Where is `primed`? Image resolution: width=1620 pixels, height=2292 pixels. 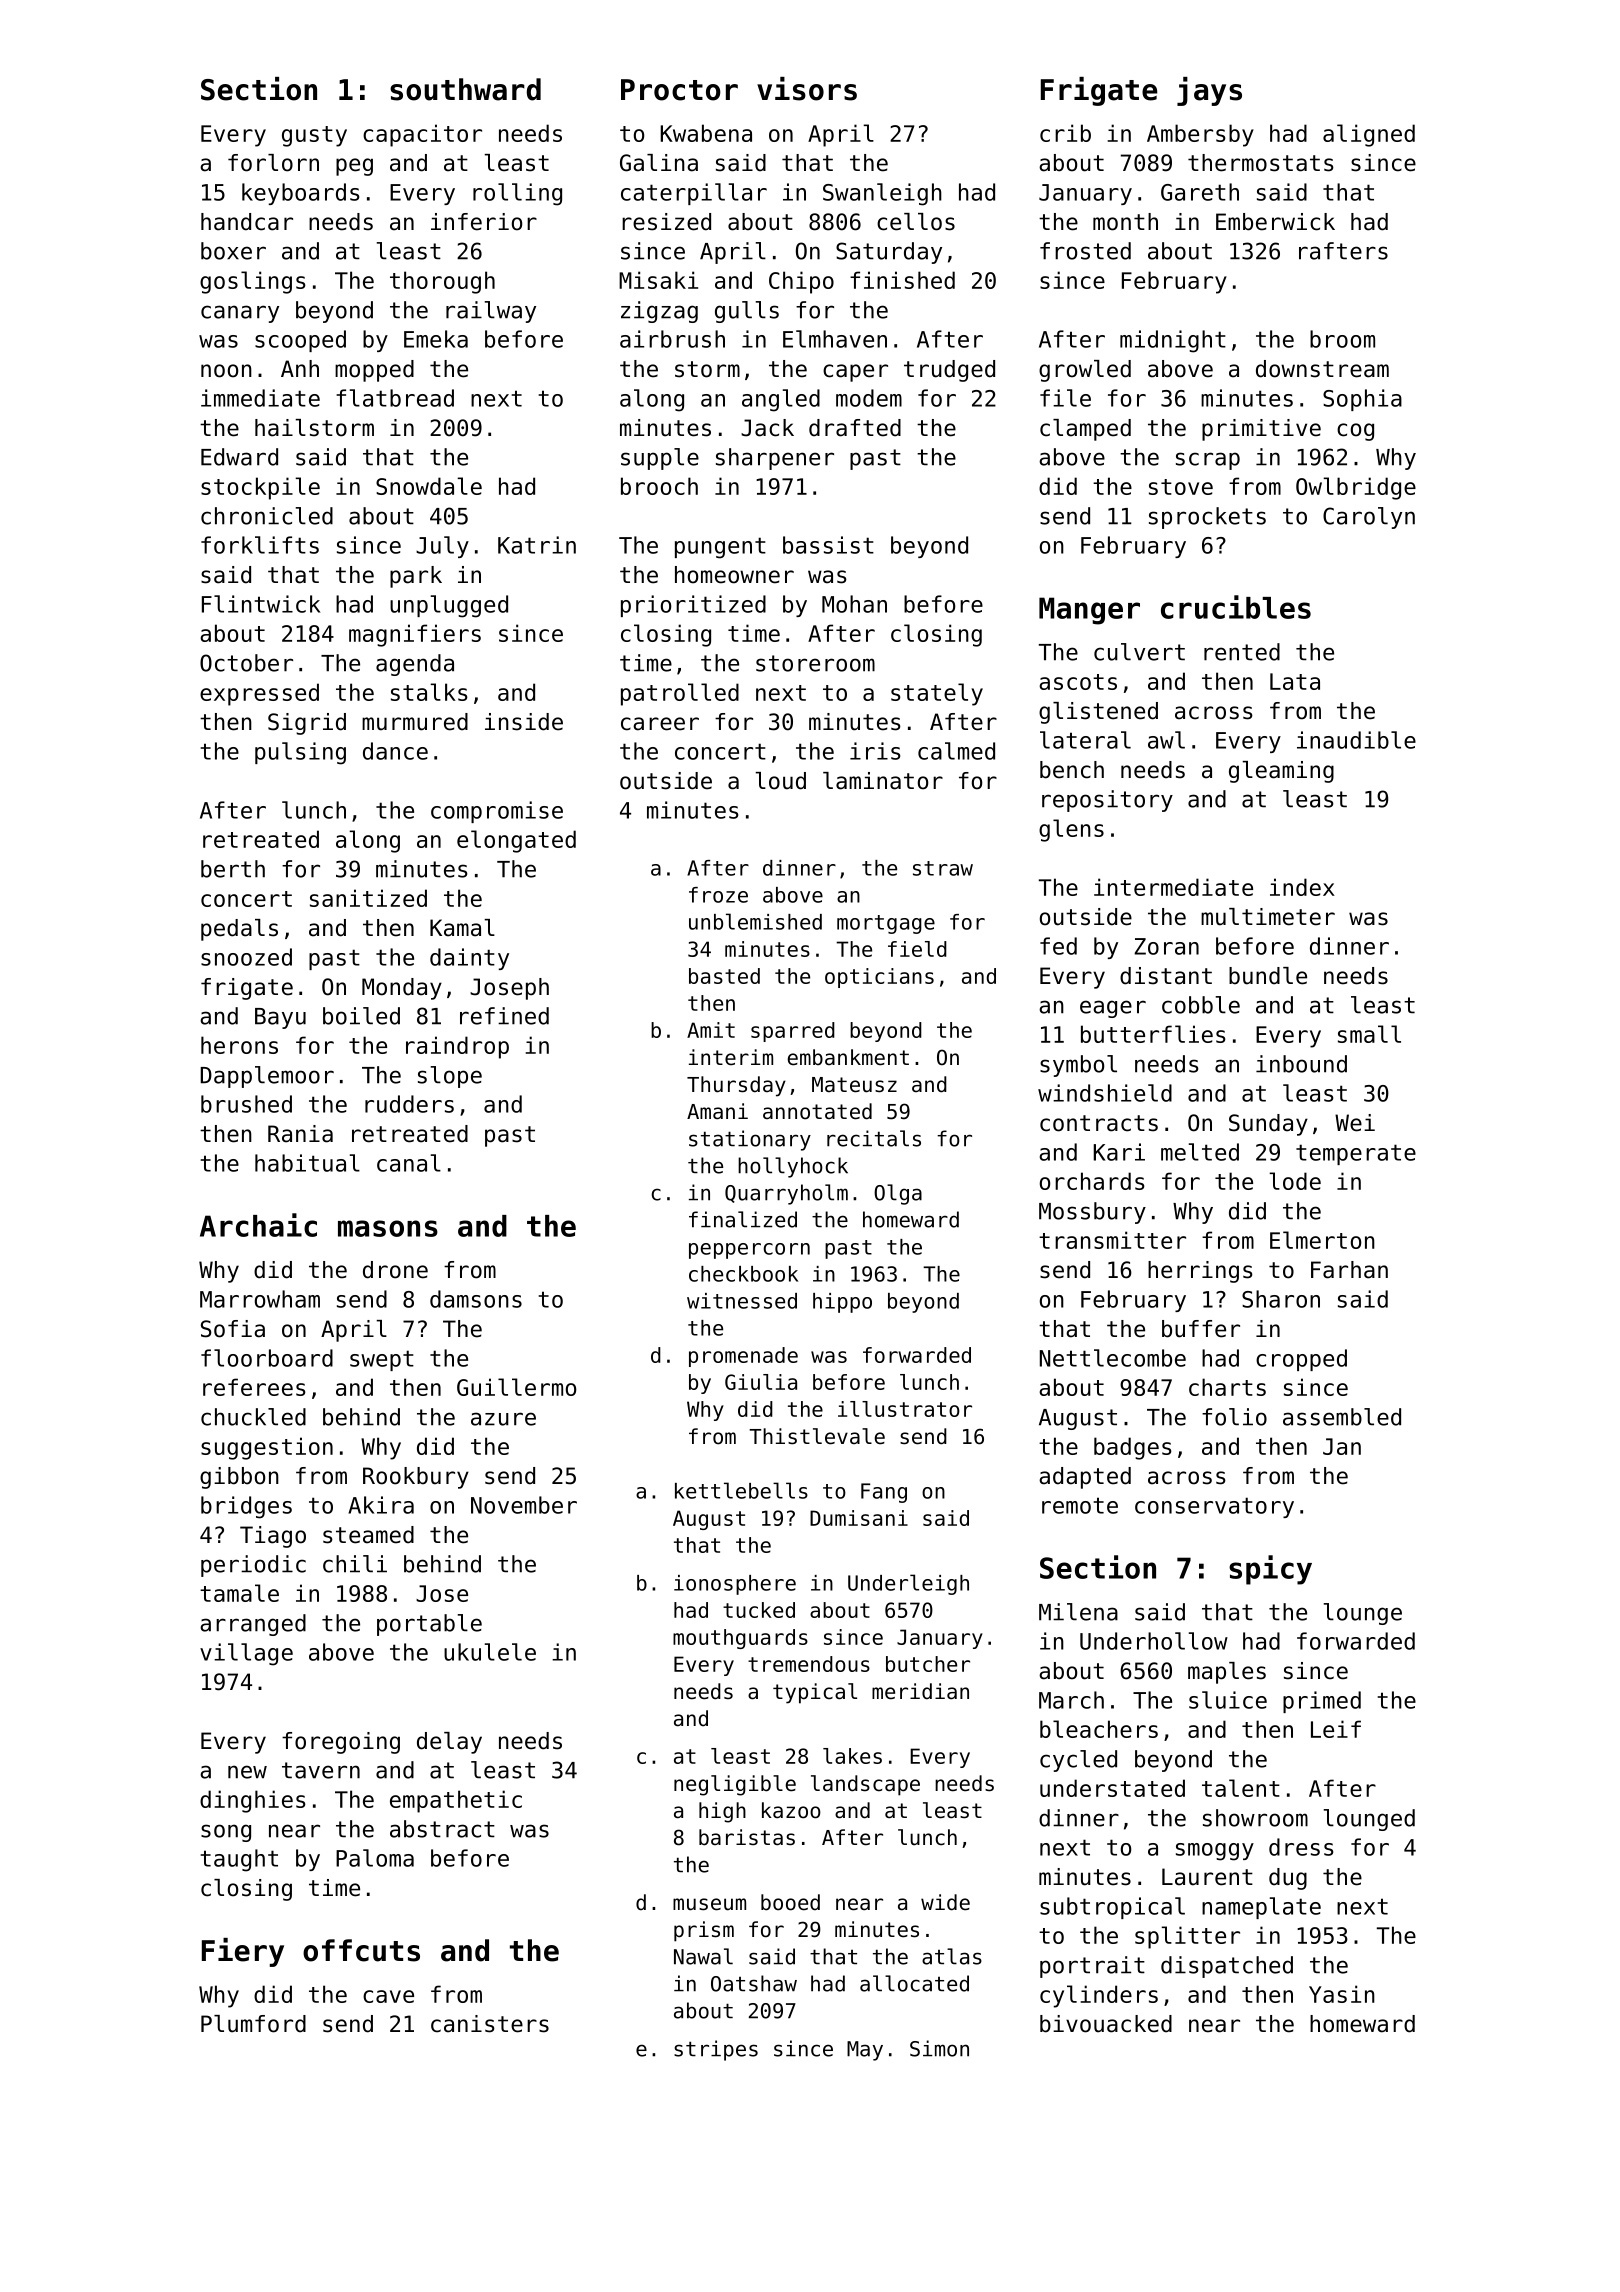 primed is located at coordinates (1322, 1702).
